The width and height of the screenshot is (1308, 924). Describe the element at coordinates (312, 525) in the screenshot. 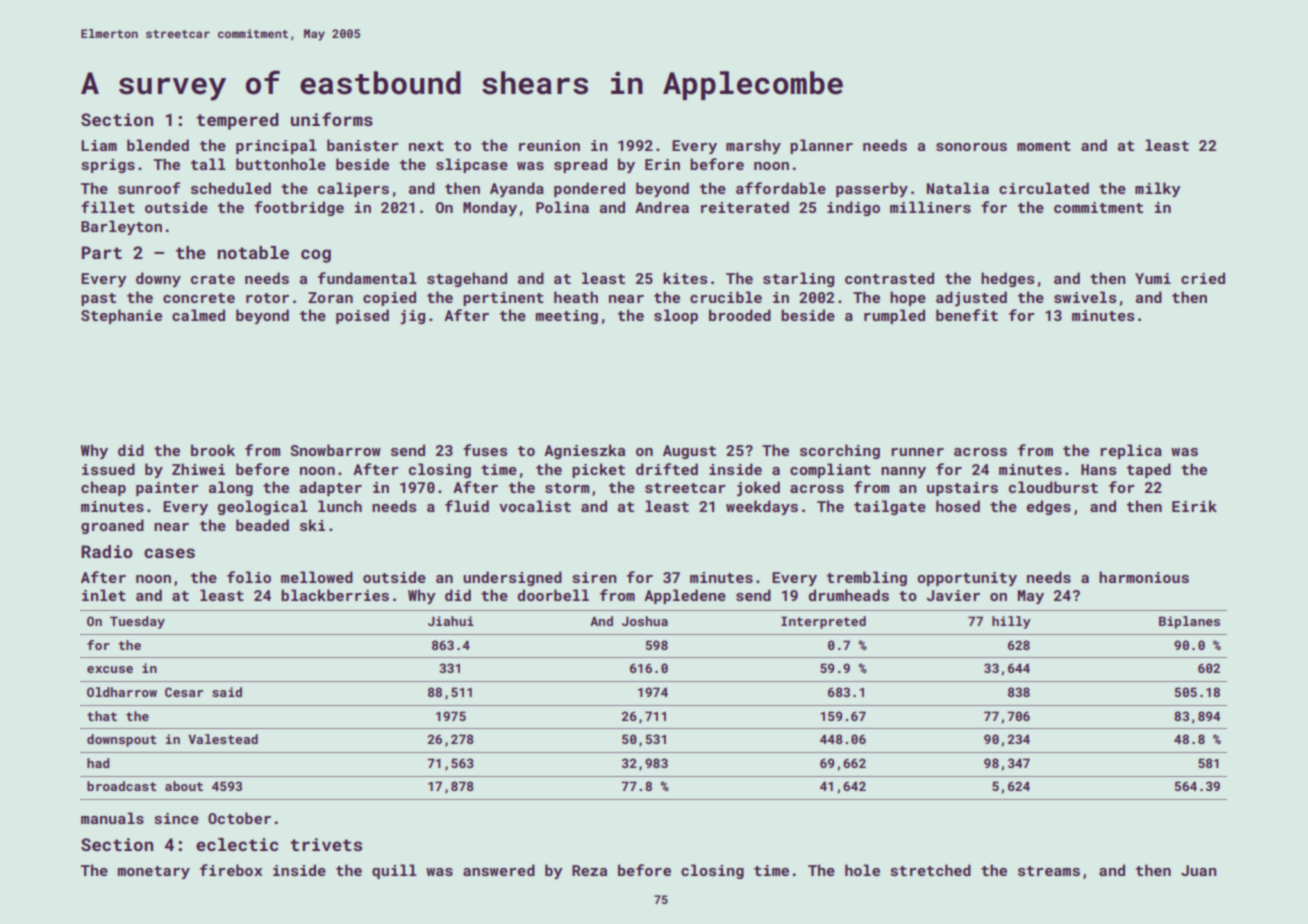

I see `ski` at that location.
